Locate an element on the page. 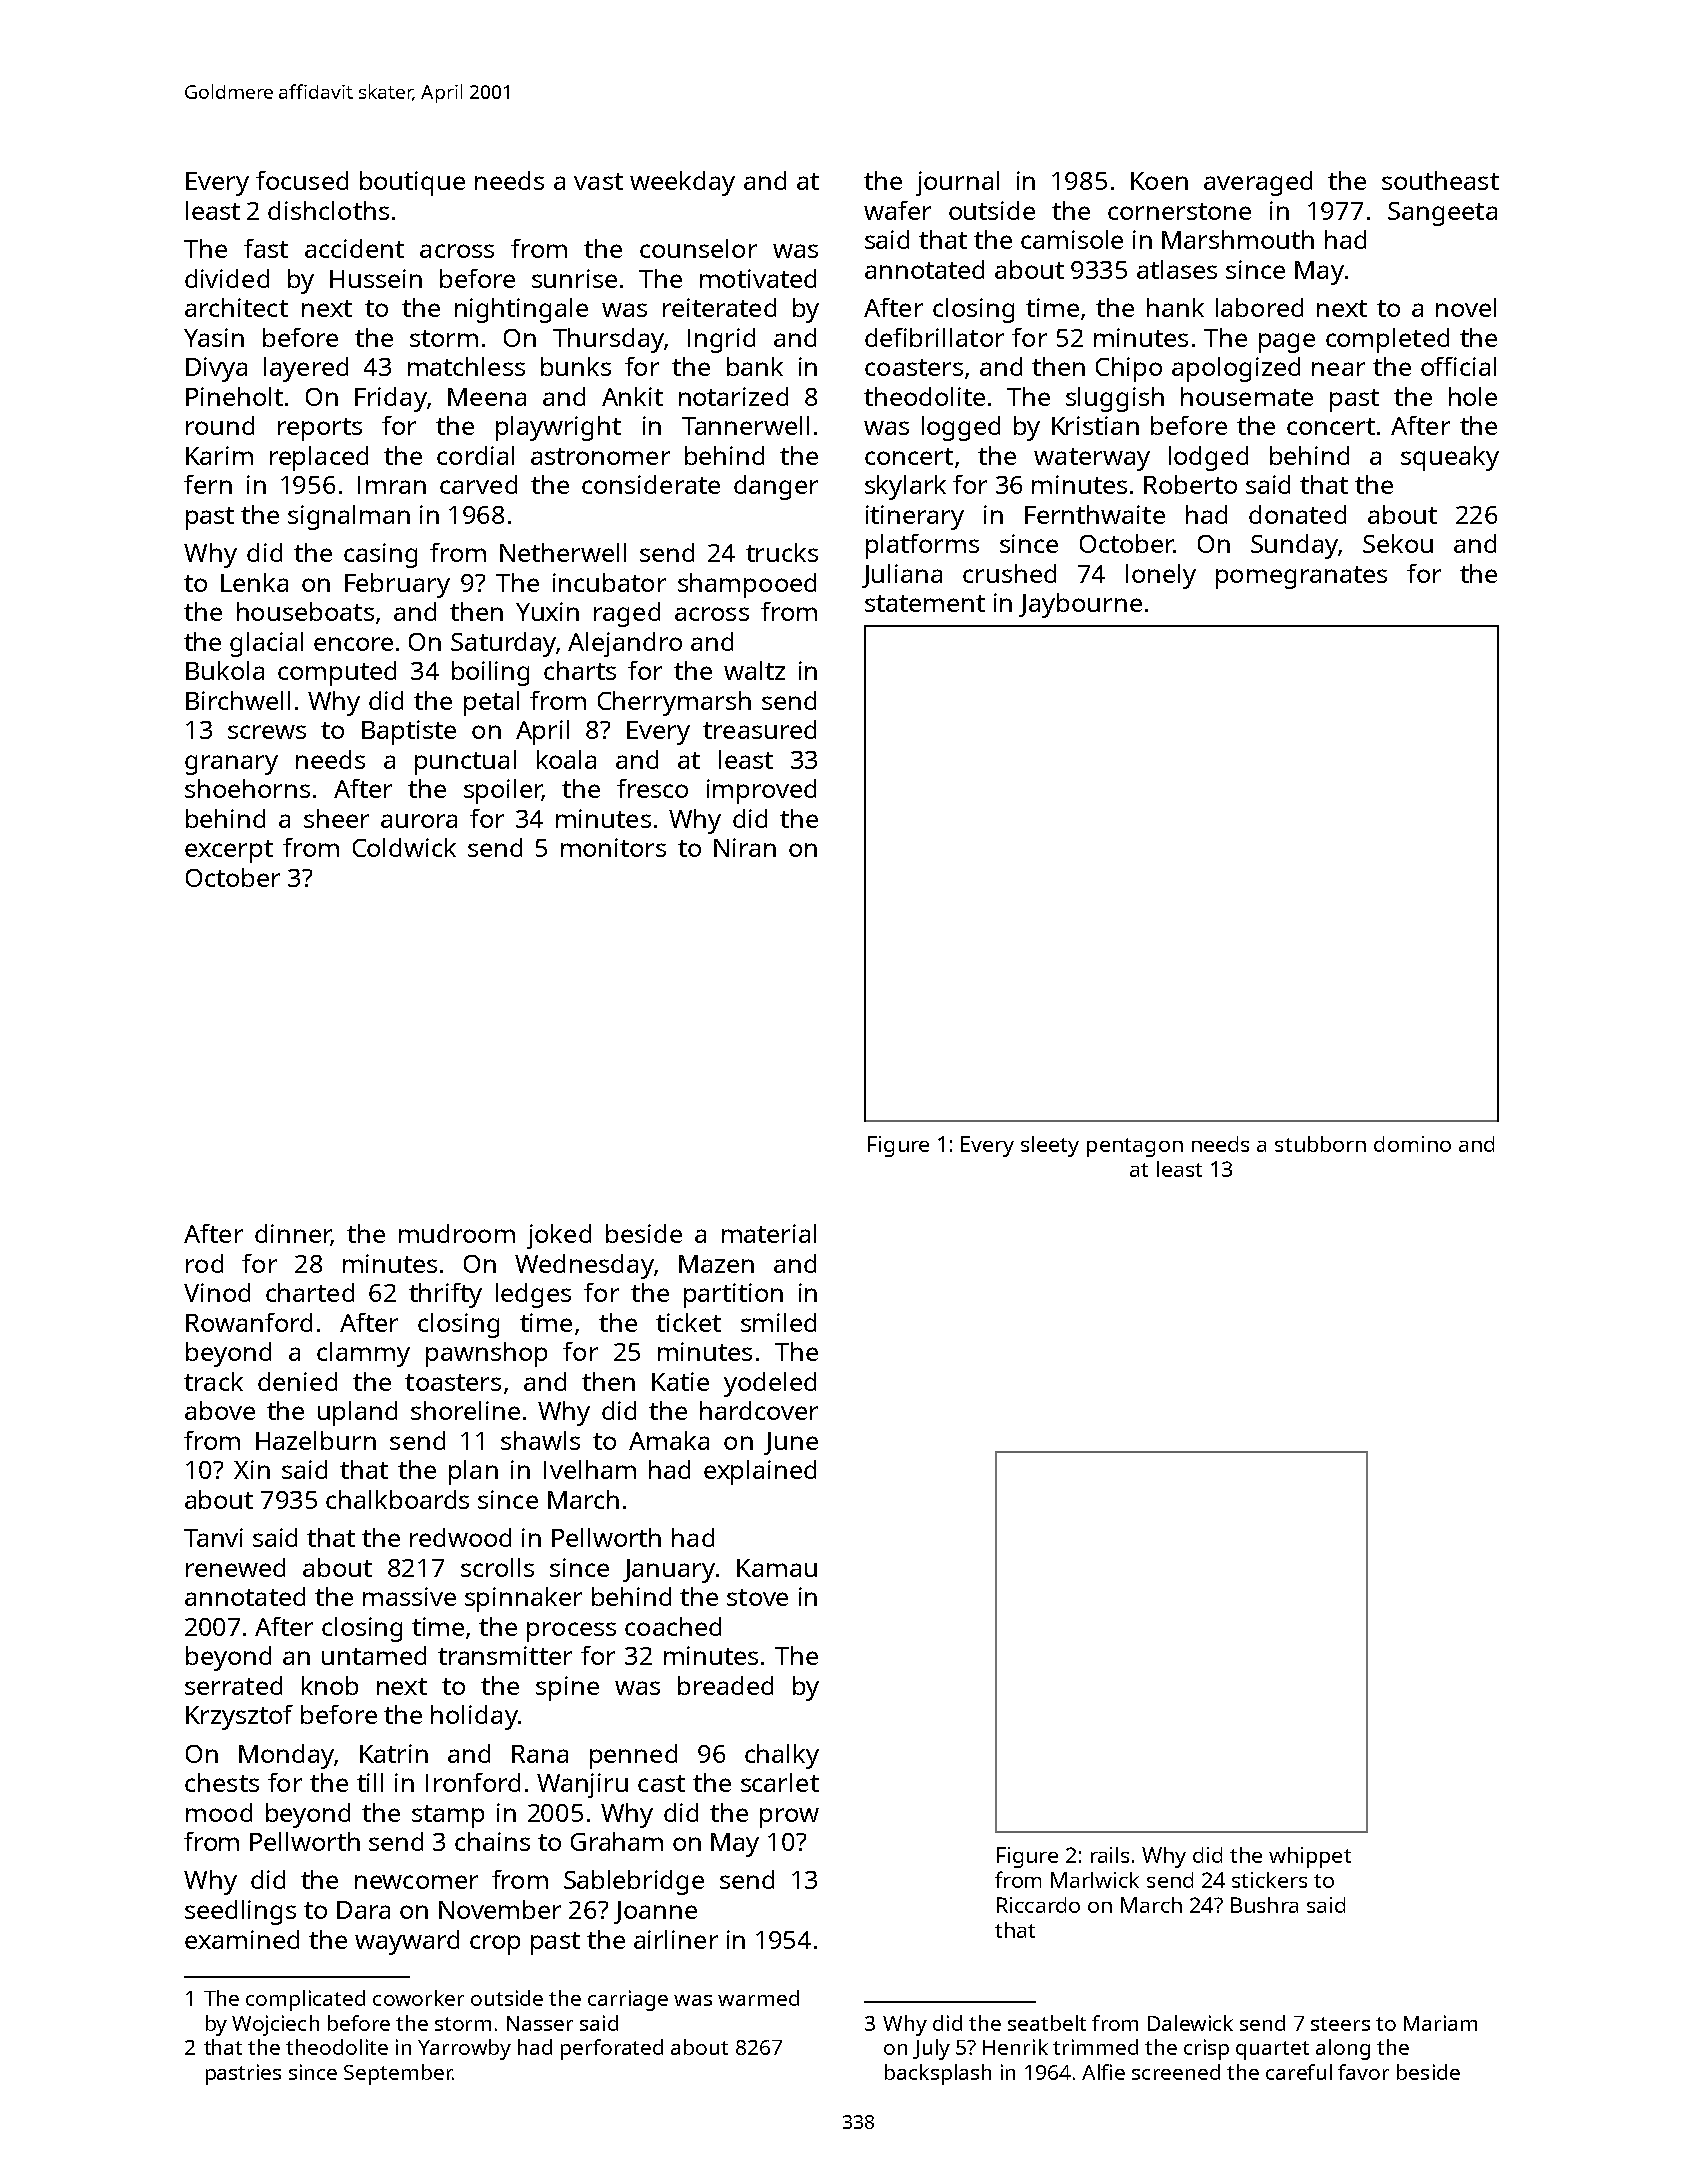  September is located at coordinates (398, 2074).
